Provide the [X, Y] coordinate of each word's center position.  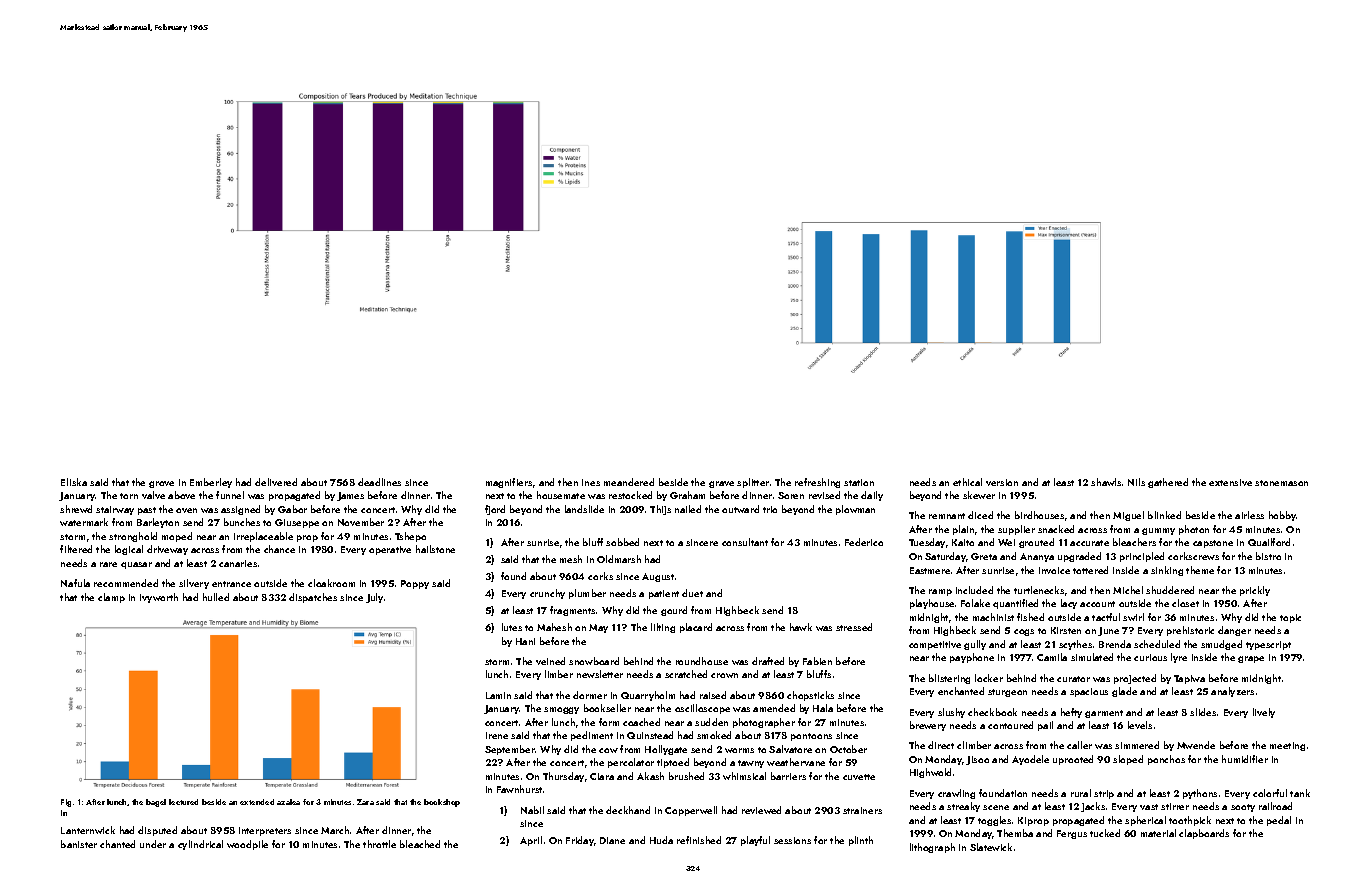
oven [186, 510]
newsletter [600, 674]
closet [1185, 603]
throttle [379, 844]
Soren [791, 495]
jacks [1093, 807]
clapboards [1204, 834]
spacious [1089, 692]
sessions [792, 840]
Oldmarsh [619, 559]
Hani [525, 641]
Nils [1136, 482]
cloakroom [331, 583]
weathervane [796, 762]
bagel [156, 803]
